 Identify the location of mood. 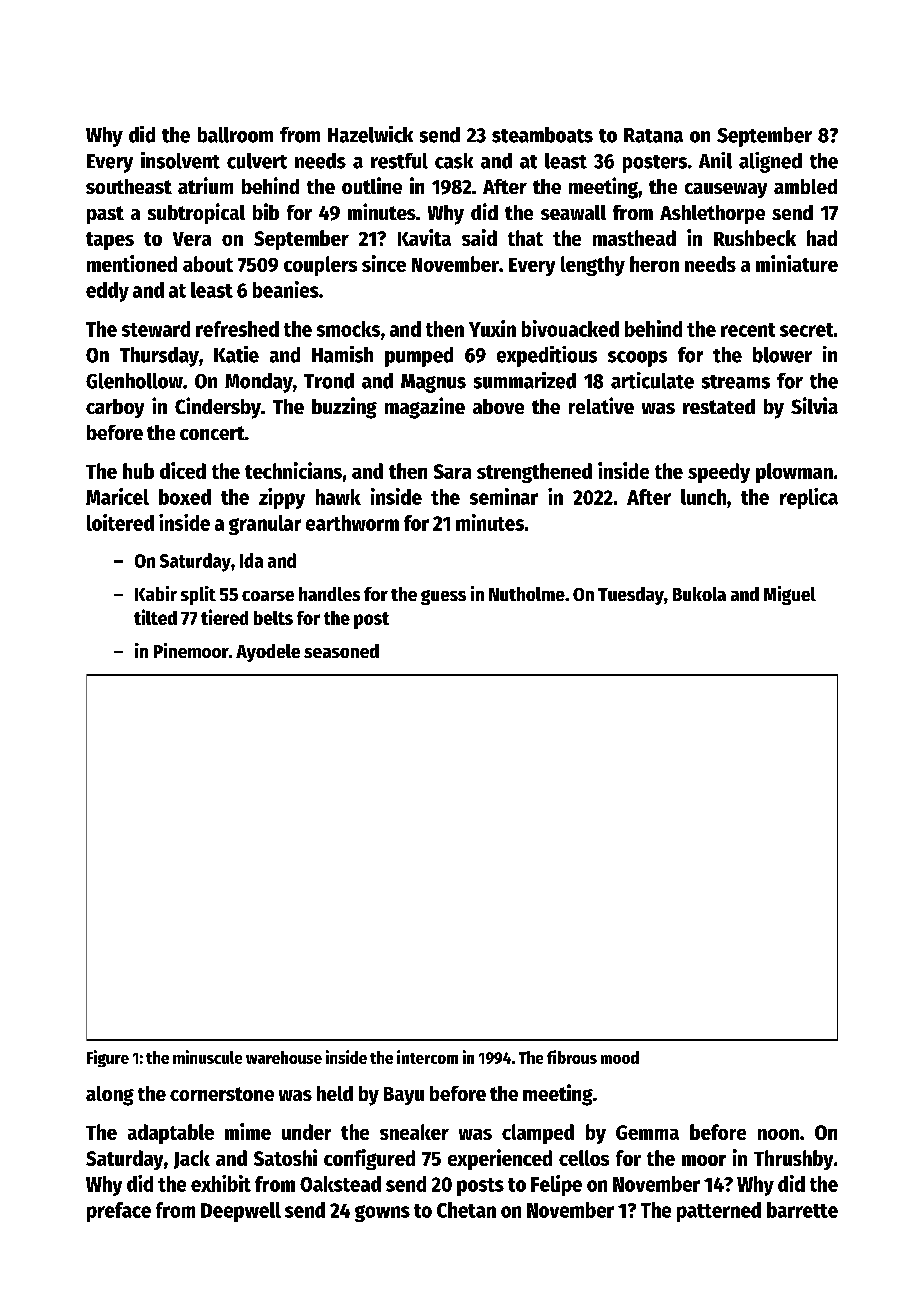
(620, 1057).
